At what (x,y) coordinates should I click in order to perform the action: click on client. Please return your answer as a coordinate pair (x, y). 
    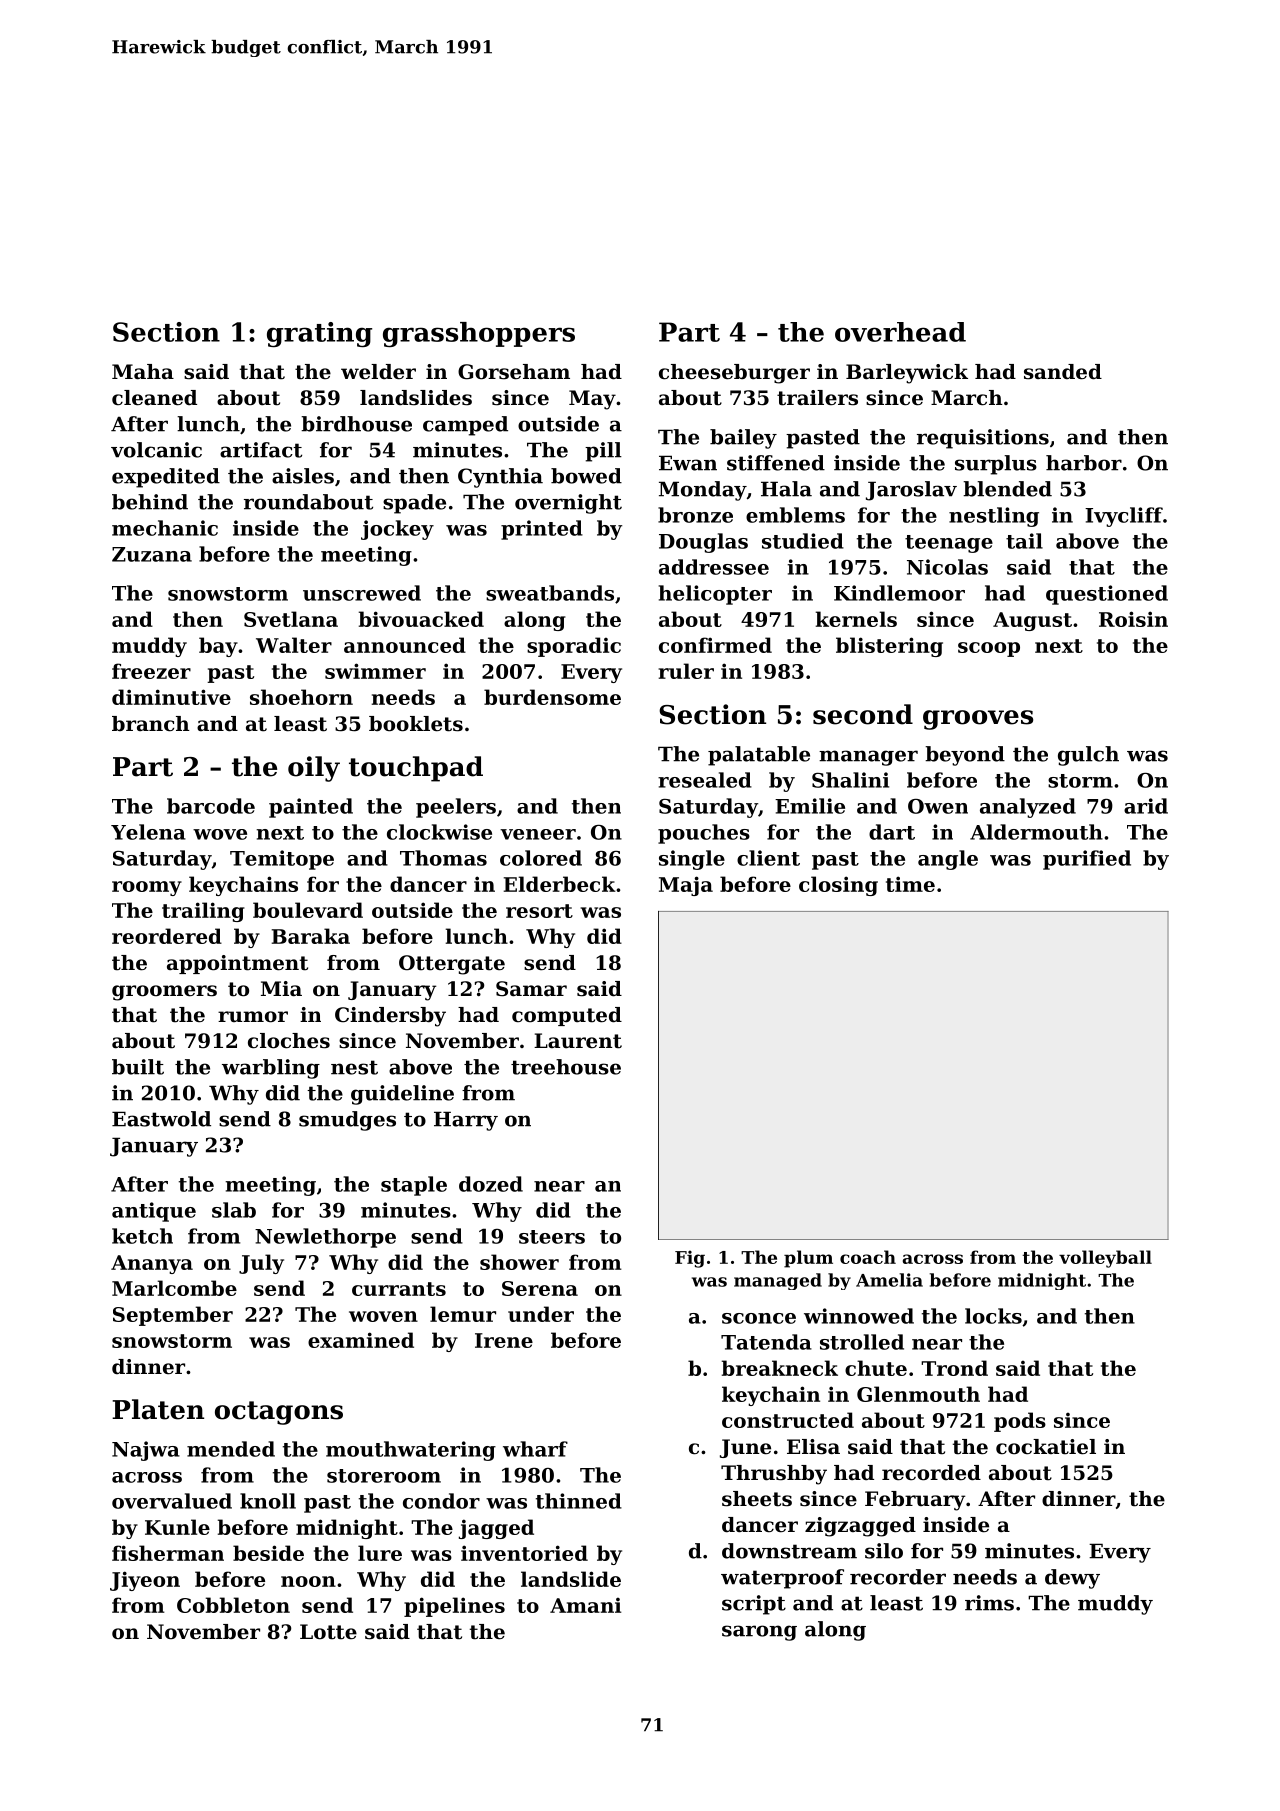
    Looking at the image, I should click on (768, 858).
